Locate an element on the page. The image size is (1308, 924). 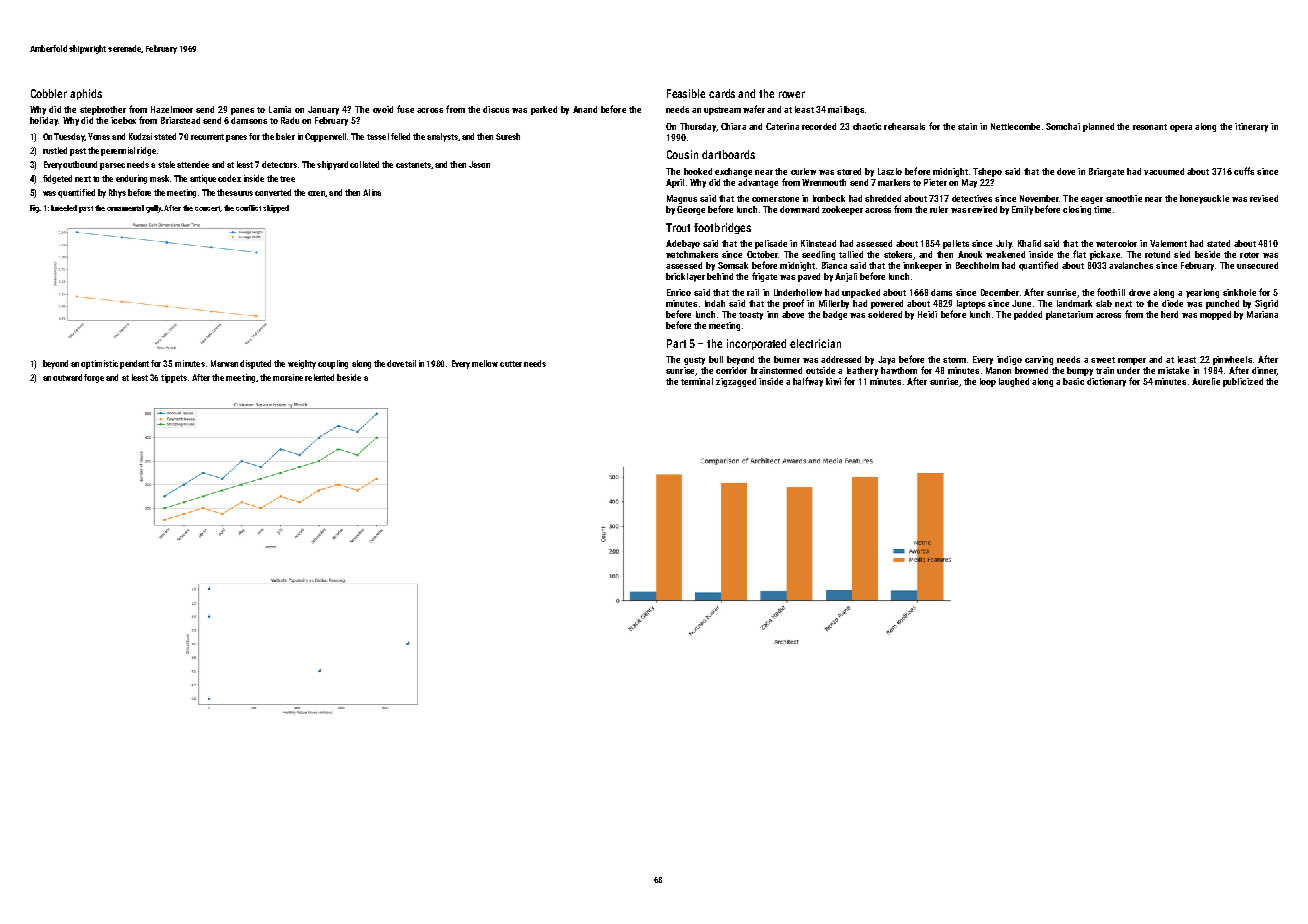
relented is located at coordinates (319, 377).
